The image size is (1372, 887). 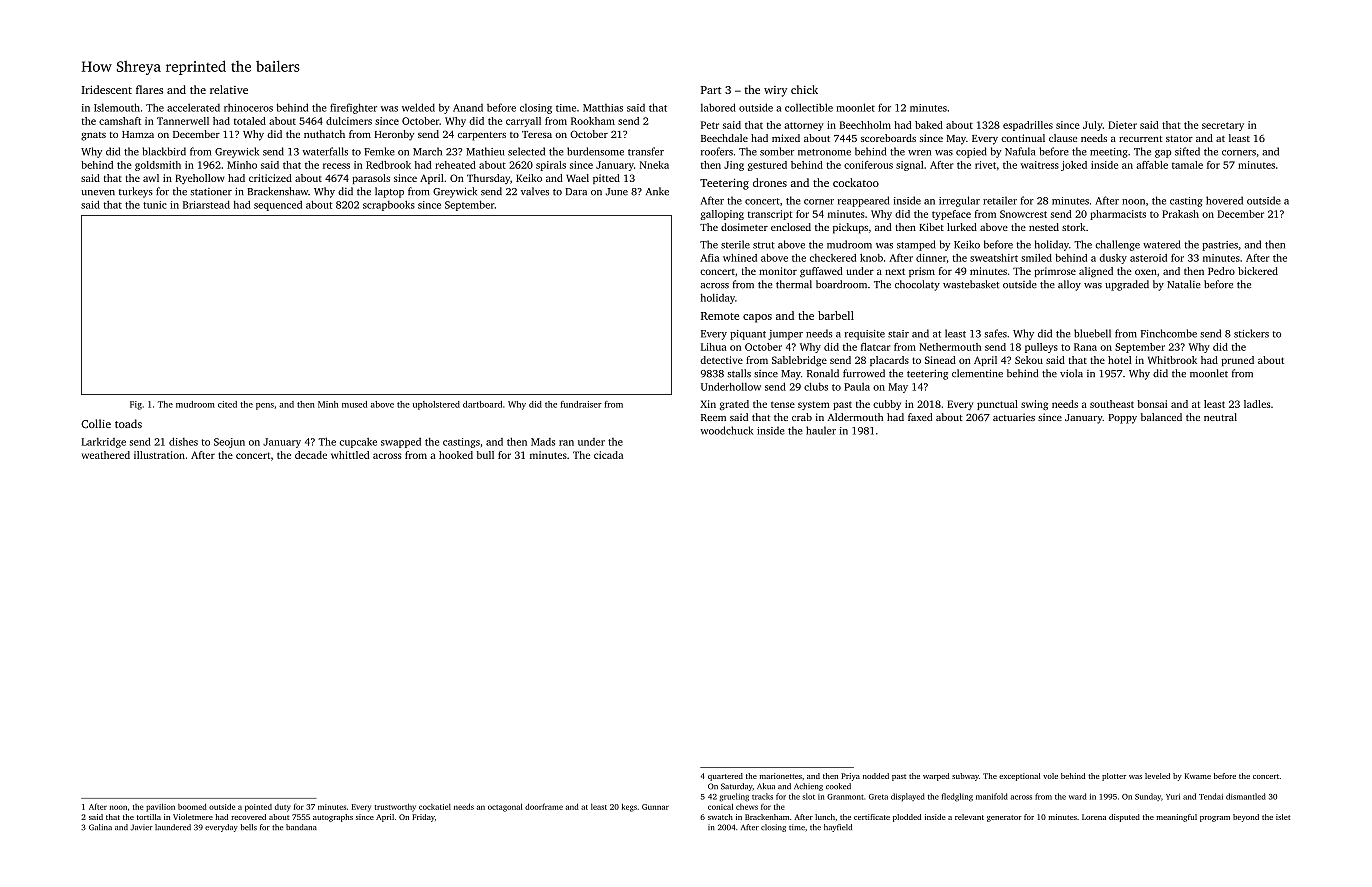 I want to click on Dieter, so click(x=1122, y=125).
